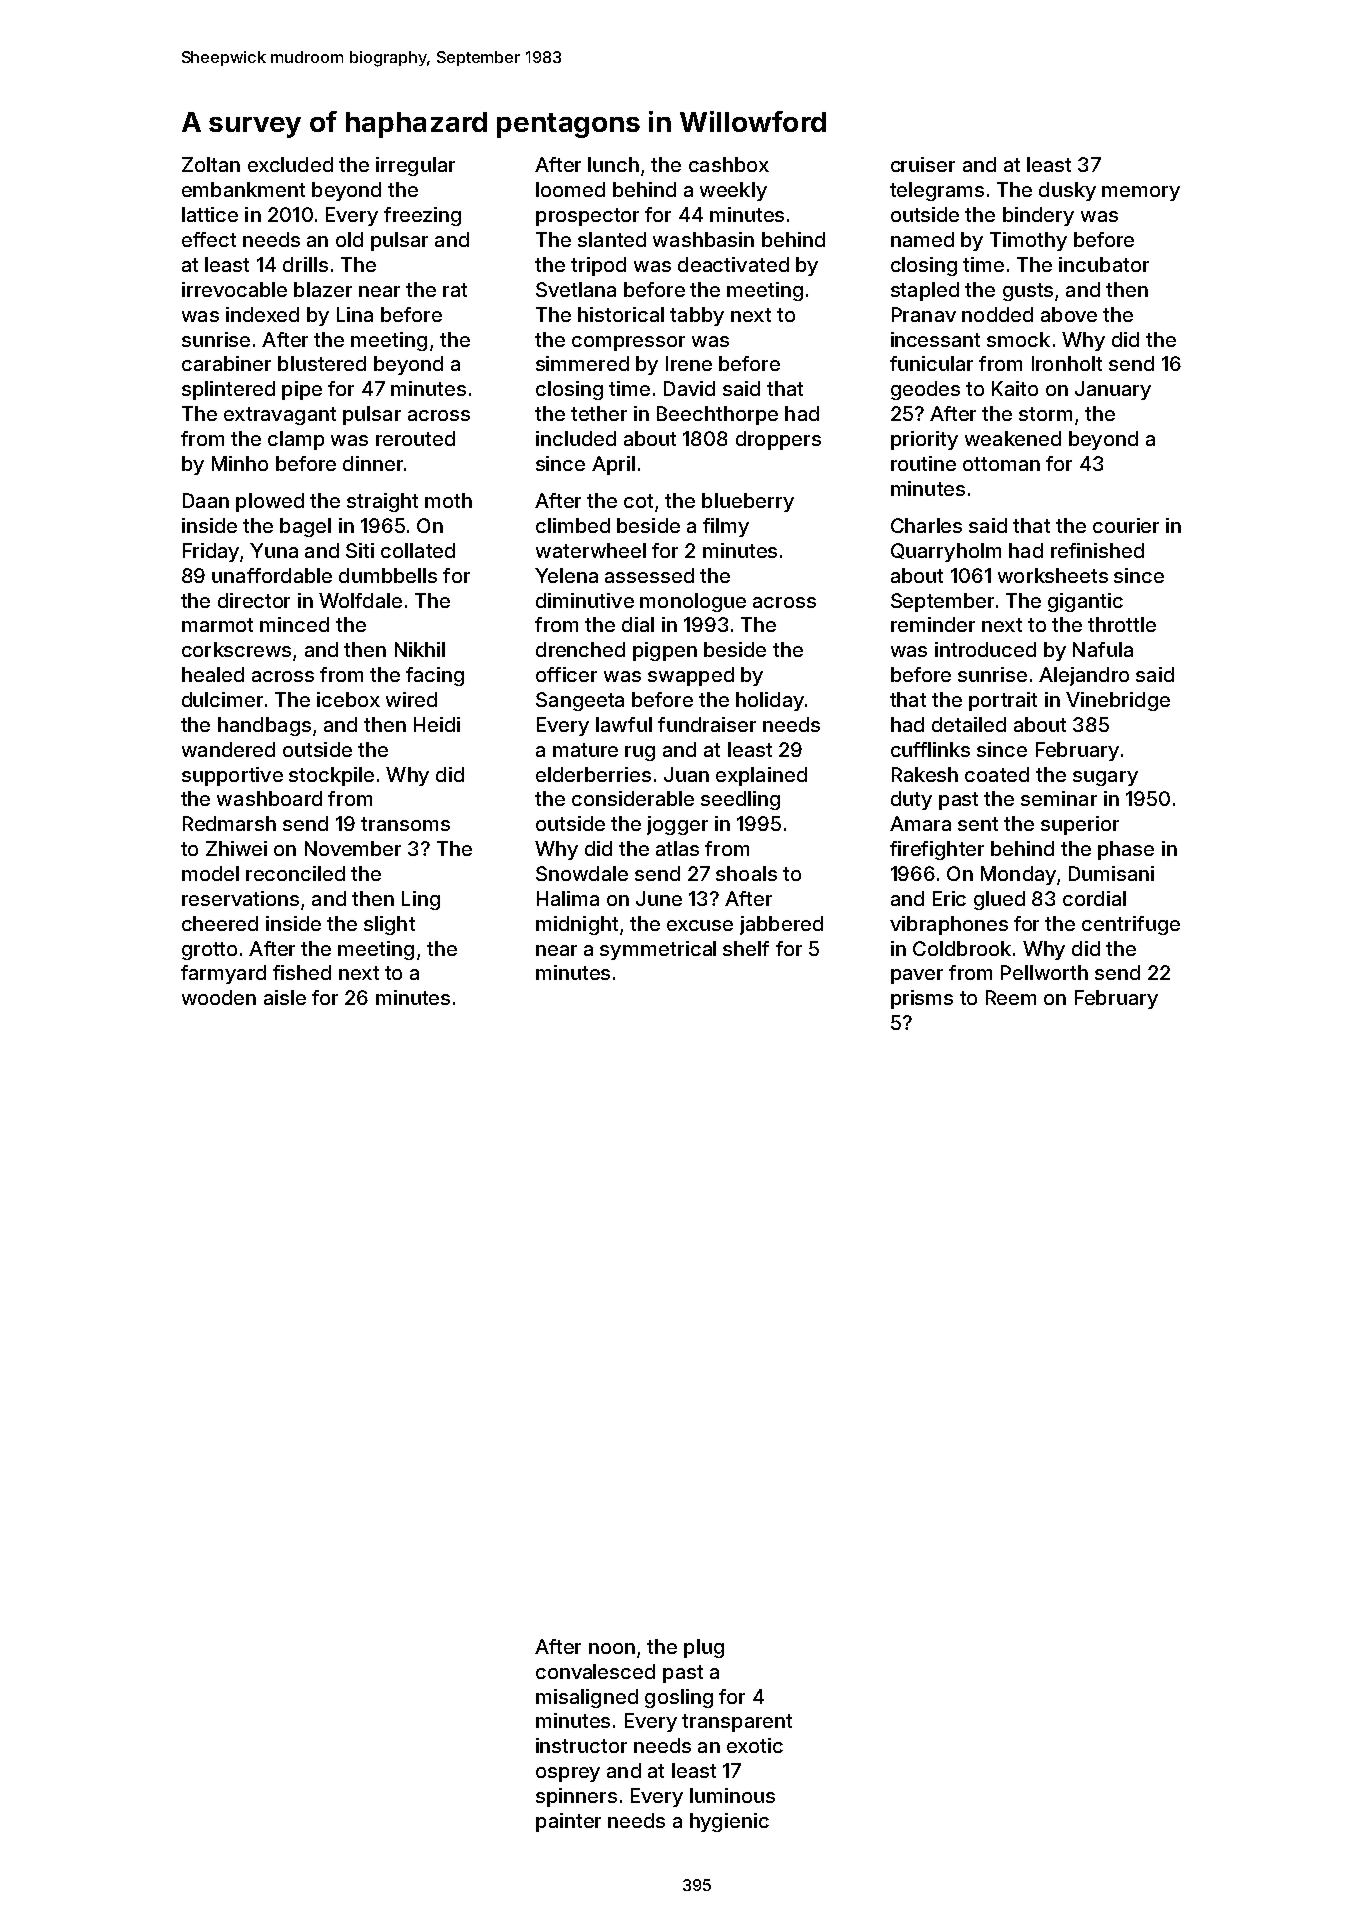 The width and height of the image is (1364, 1929). I want to click on painter, so click(568, 1822).
